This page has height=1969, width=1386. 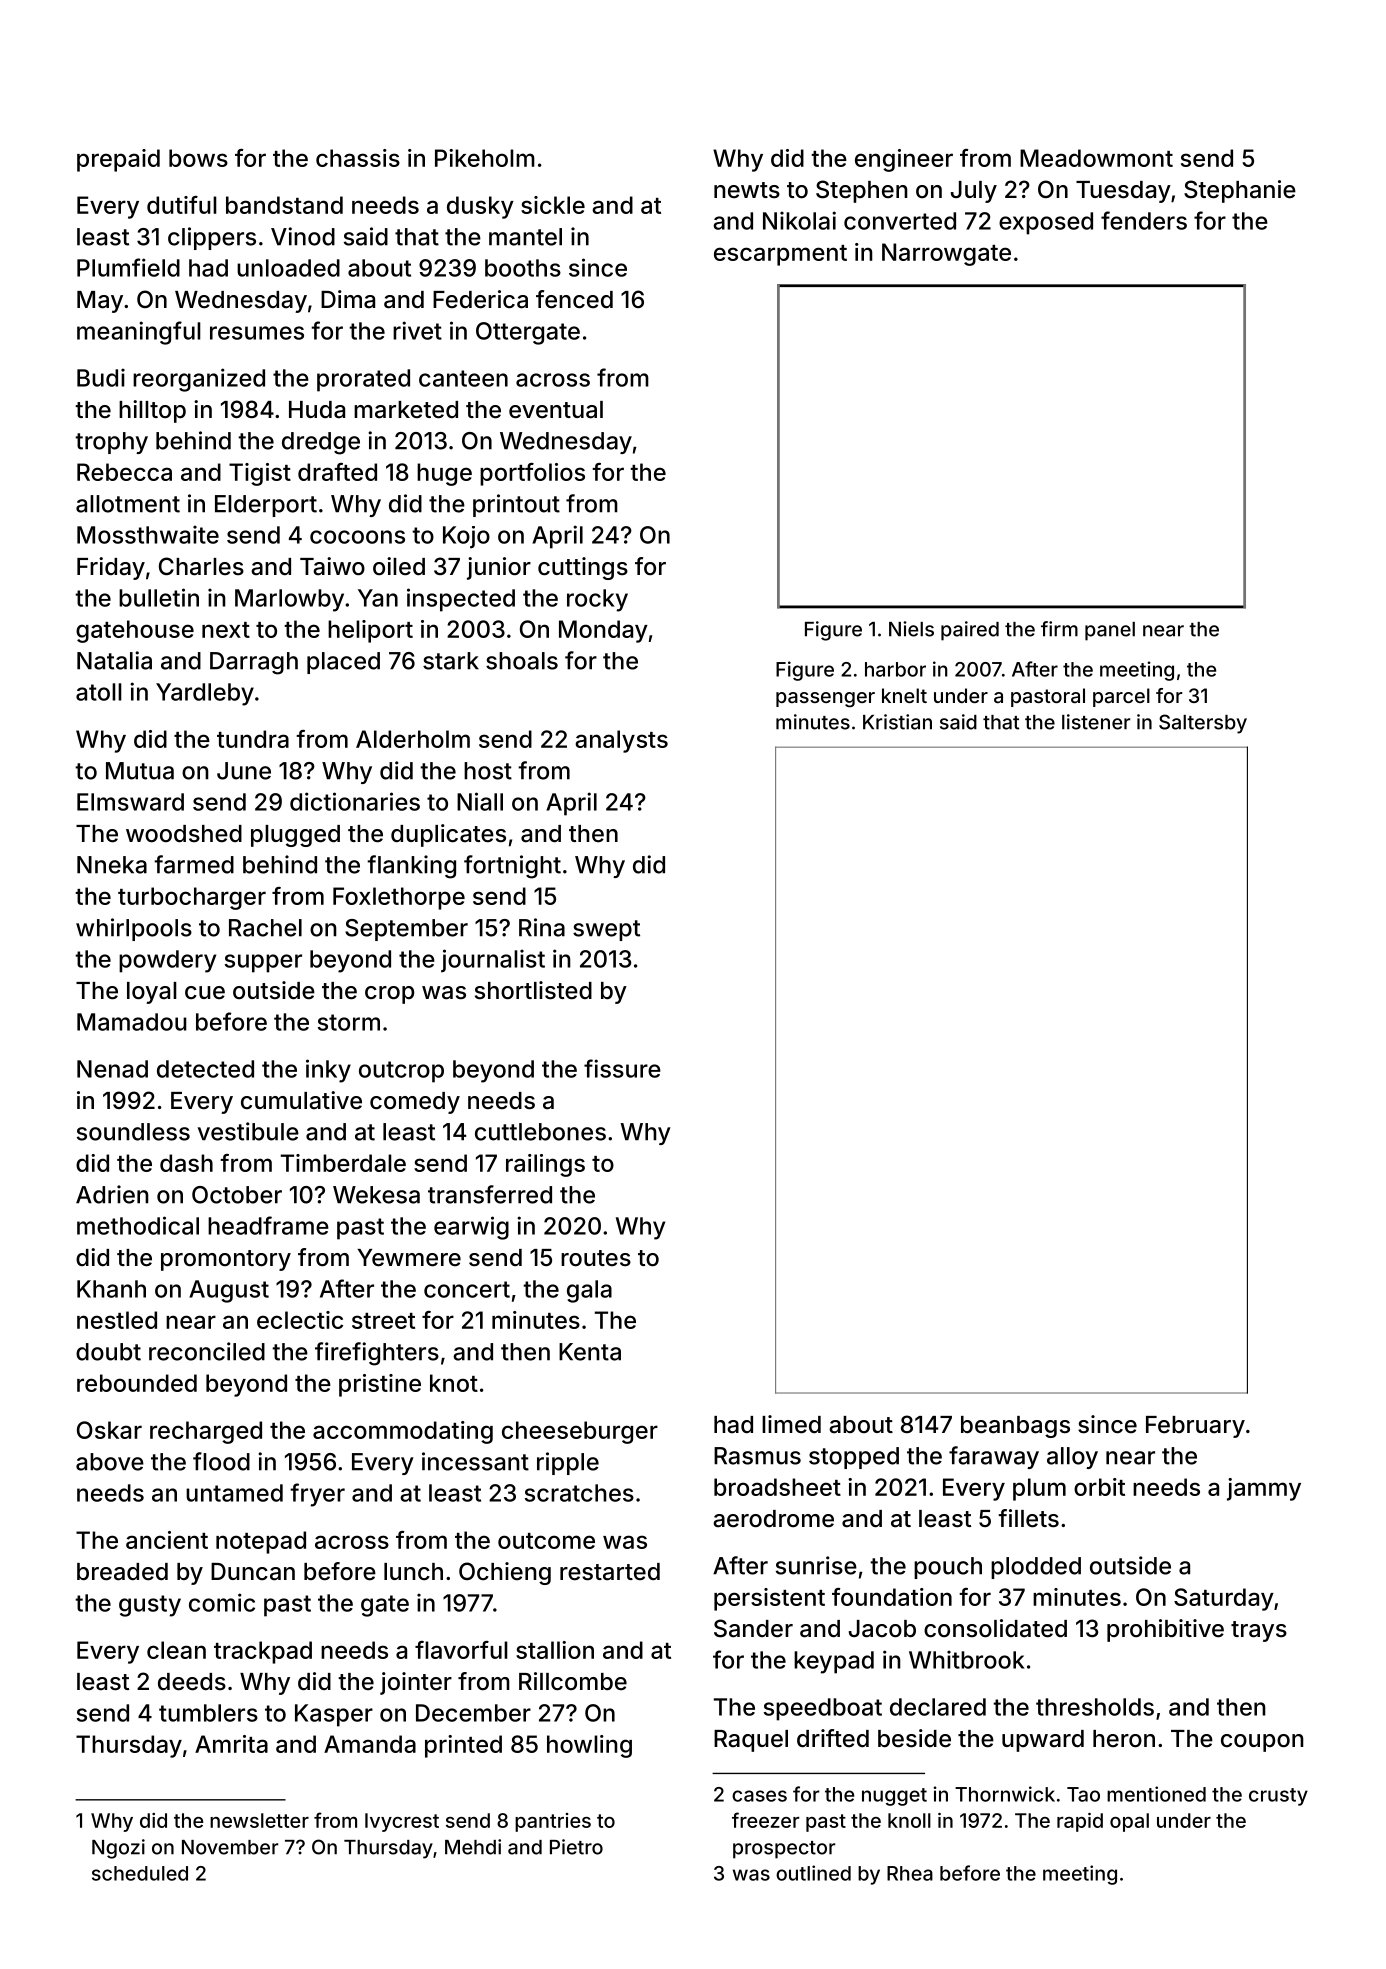 I want to click on engineer, so click(x=904, y=160).
